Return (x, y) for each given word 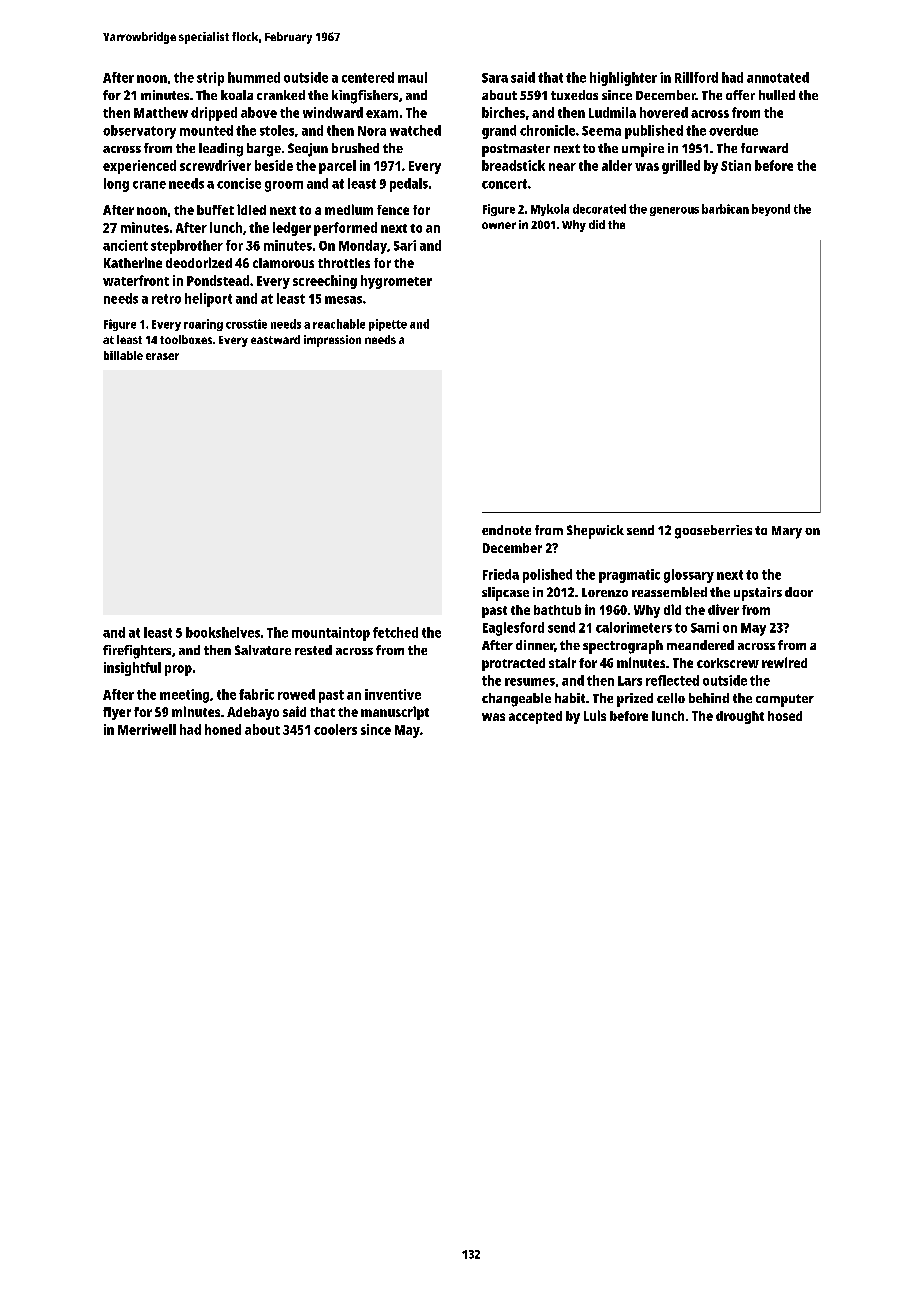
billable (123, 355)
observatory (139, 132)
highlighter (623, 79)
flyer (117, 713)
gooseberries (713, 532)
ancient (125, 245)
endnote (506, 530)
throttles (344, 263)
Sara (495, 78)
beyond (771, 210)
